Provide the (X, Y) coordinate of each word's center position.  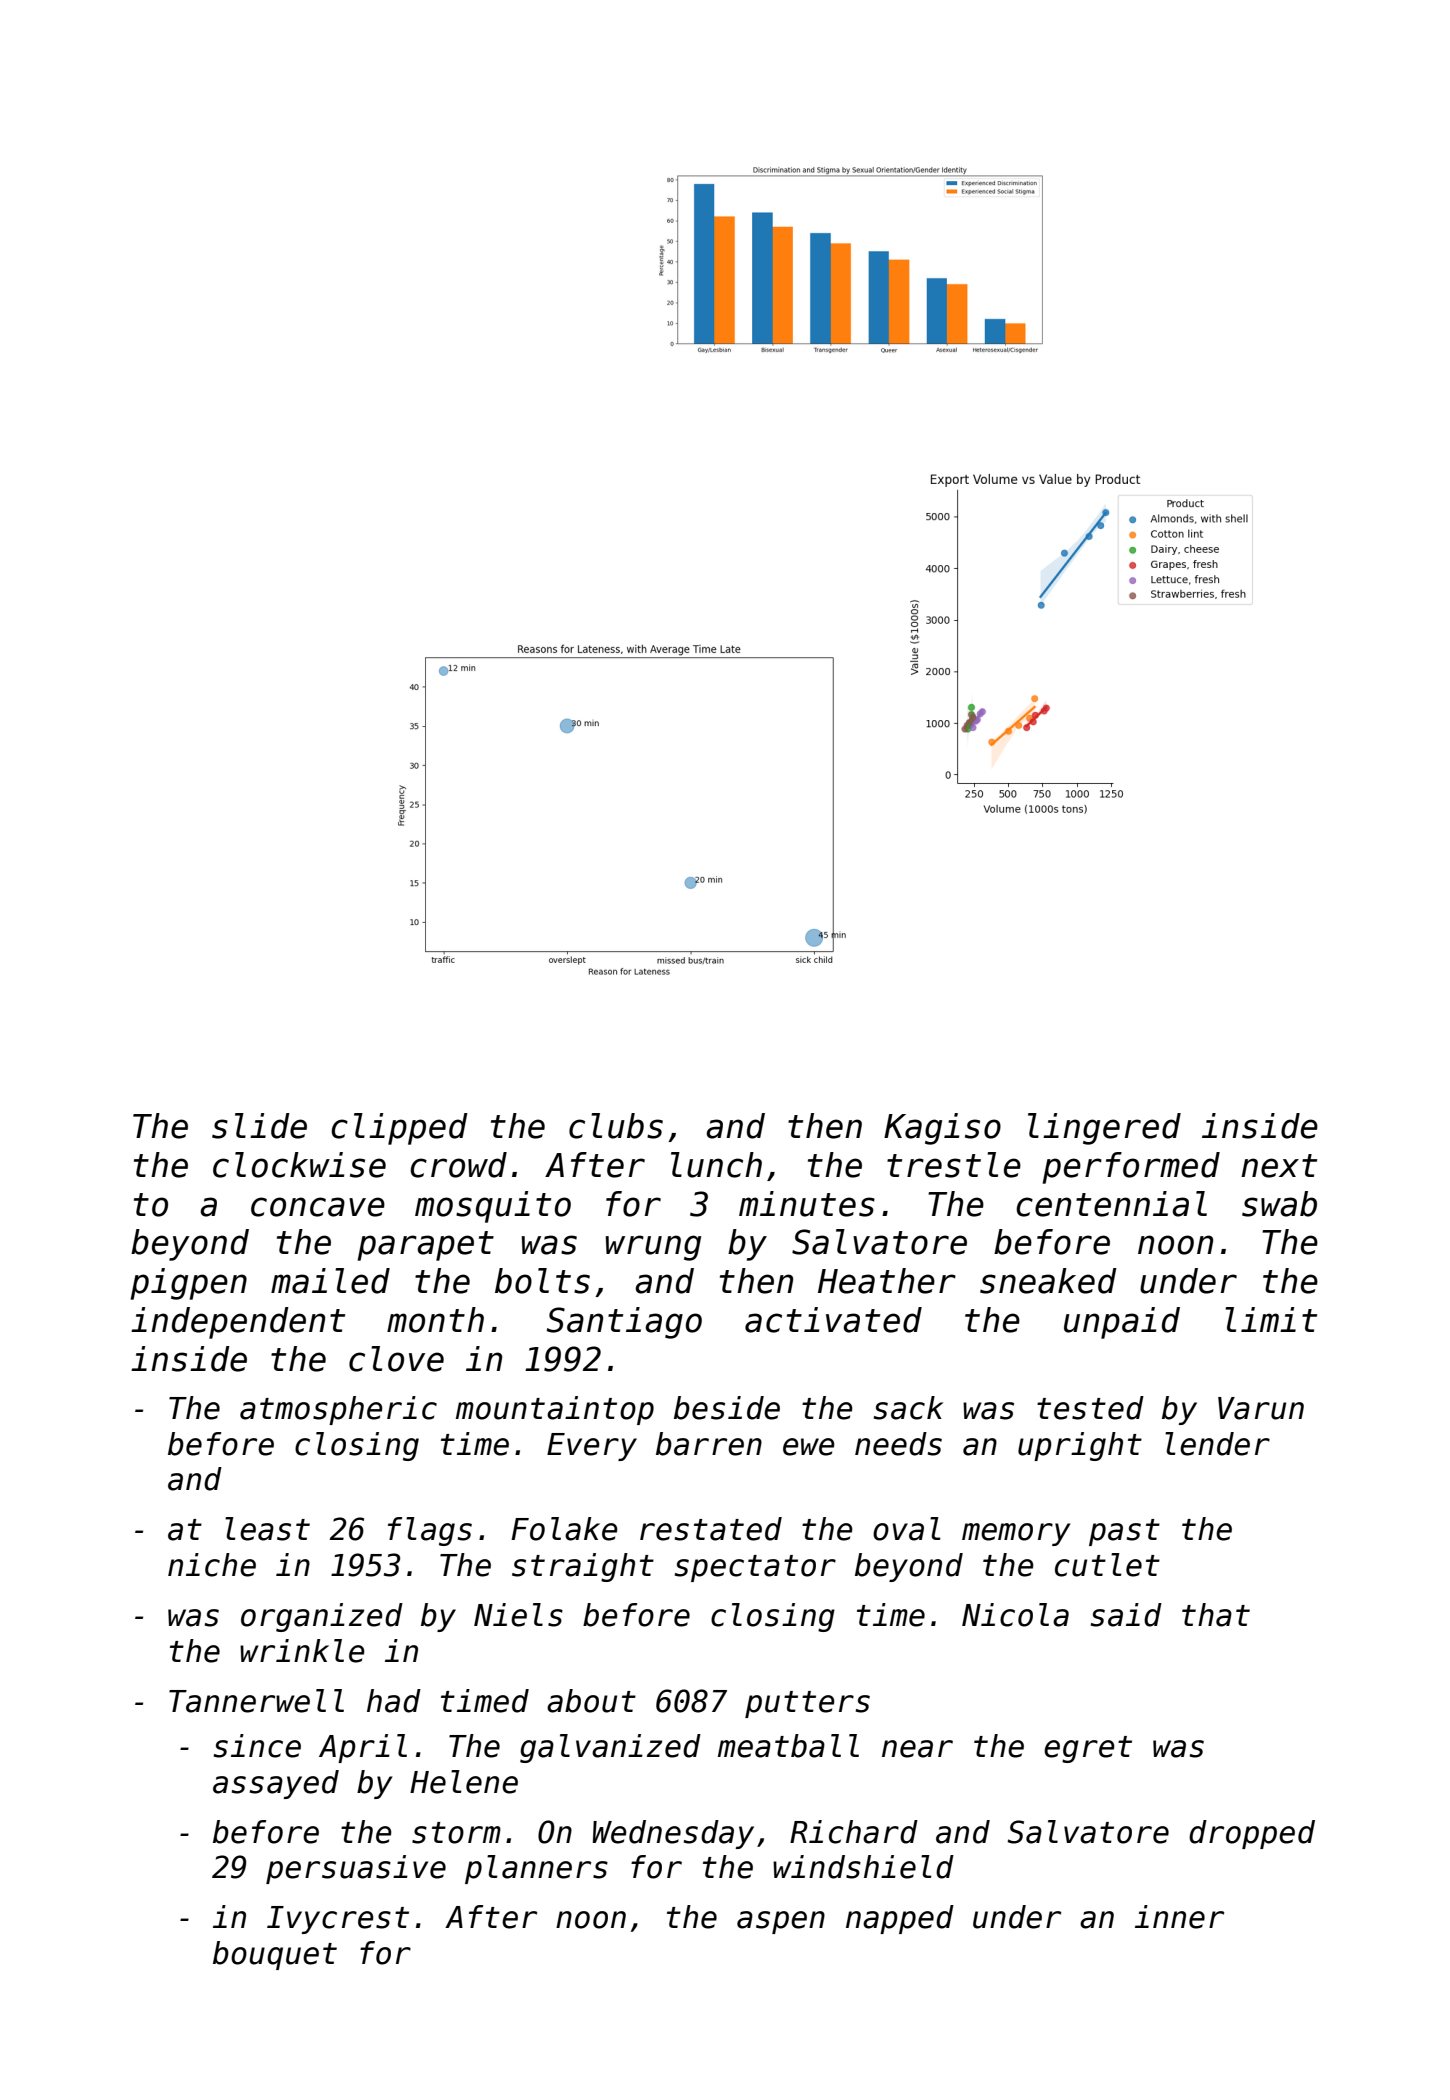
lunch (716, 1165)
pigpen (189, 1284)
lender (1217, 1444)
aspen (781, 1922)
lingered (1104, 1129)
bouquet (275, 1955)
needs (898, 1444)
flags (430, 1531)
